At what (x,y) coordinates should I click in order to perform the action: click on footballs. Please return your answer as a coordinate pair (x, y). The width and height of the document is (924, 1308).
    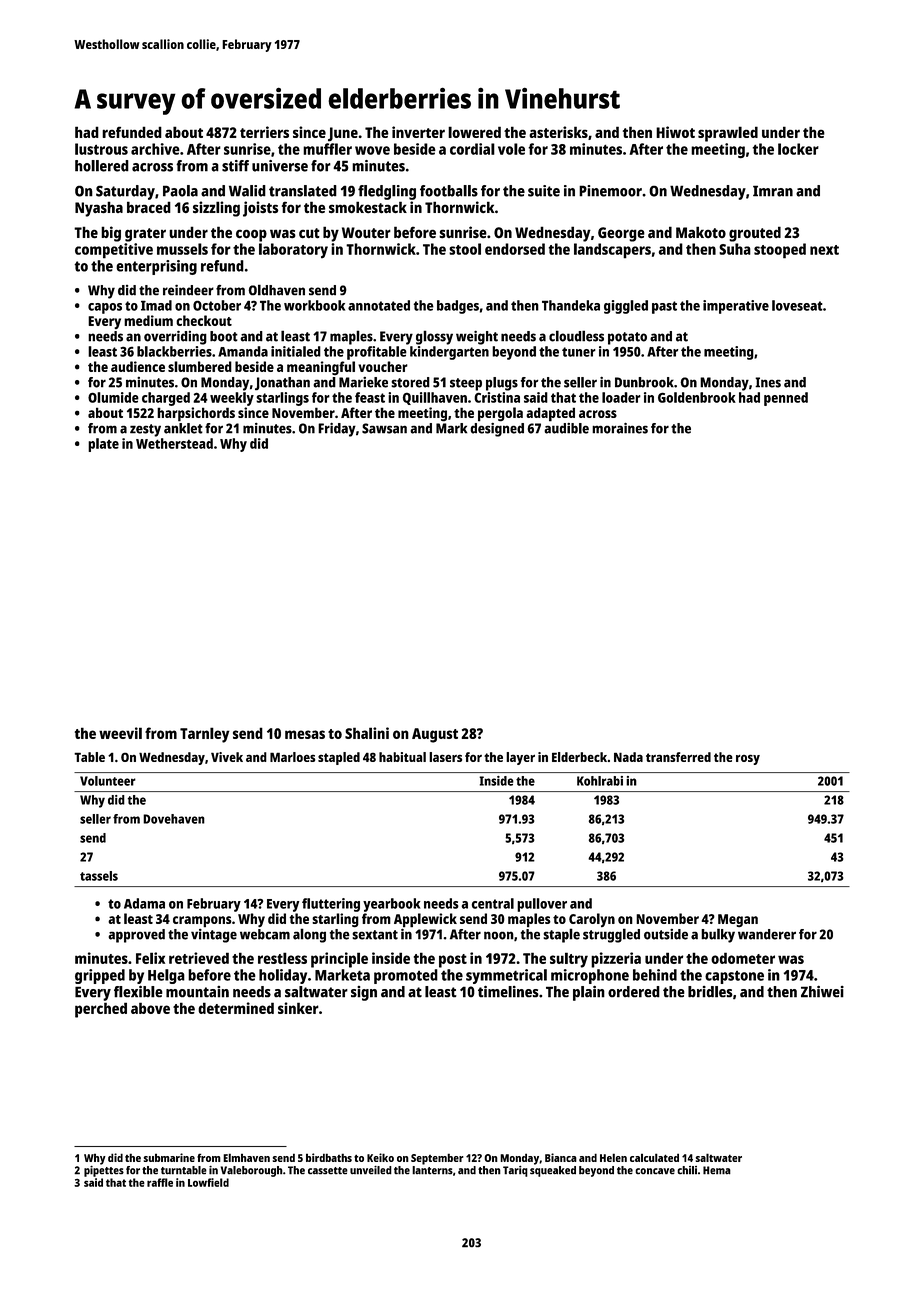
    Looking at the image, I should click on (449, 191).
